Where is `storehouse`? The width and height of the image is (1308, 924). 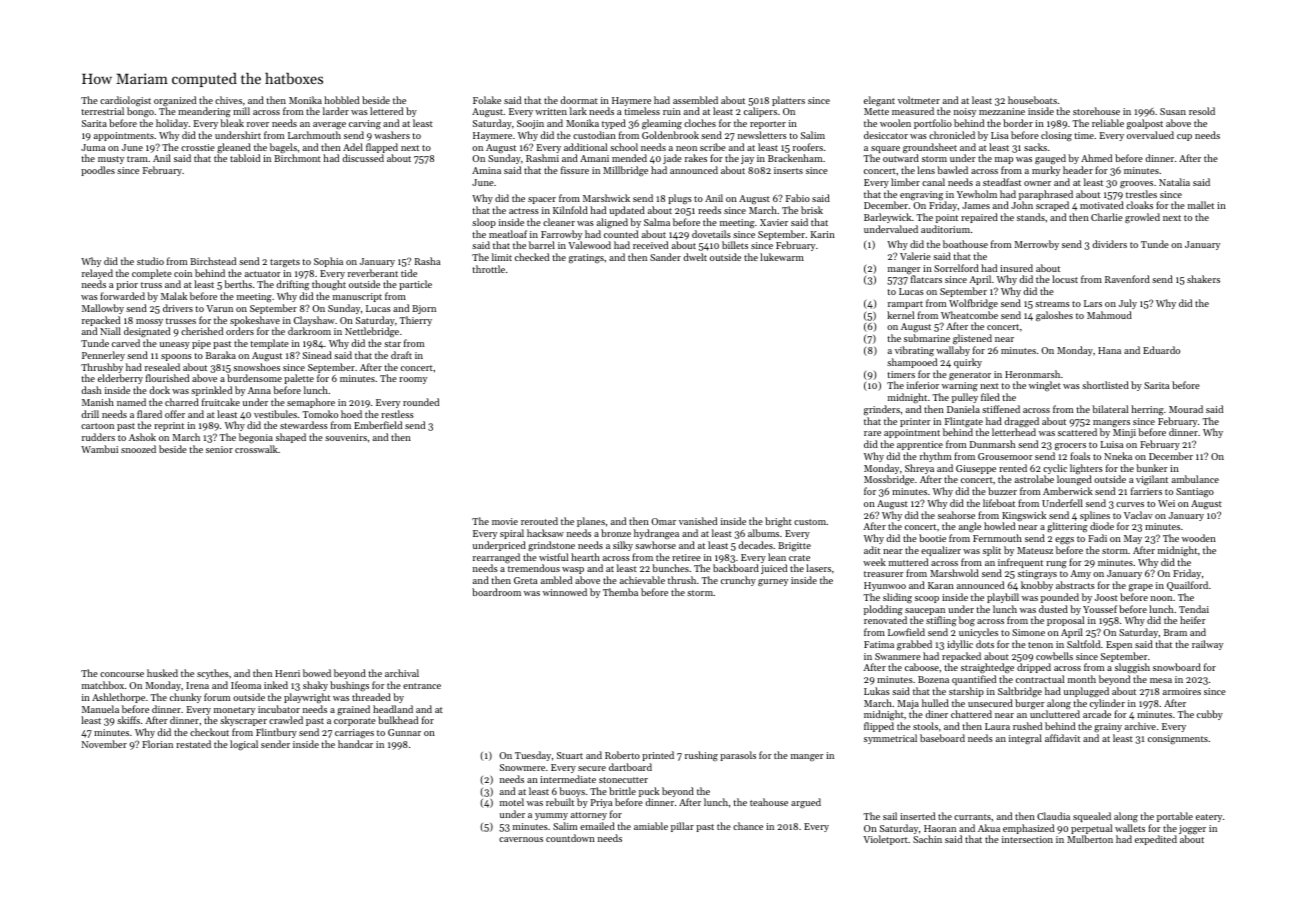
storehouse is located at coordinates (1096, 111).
